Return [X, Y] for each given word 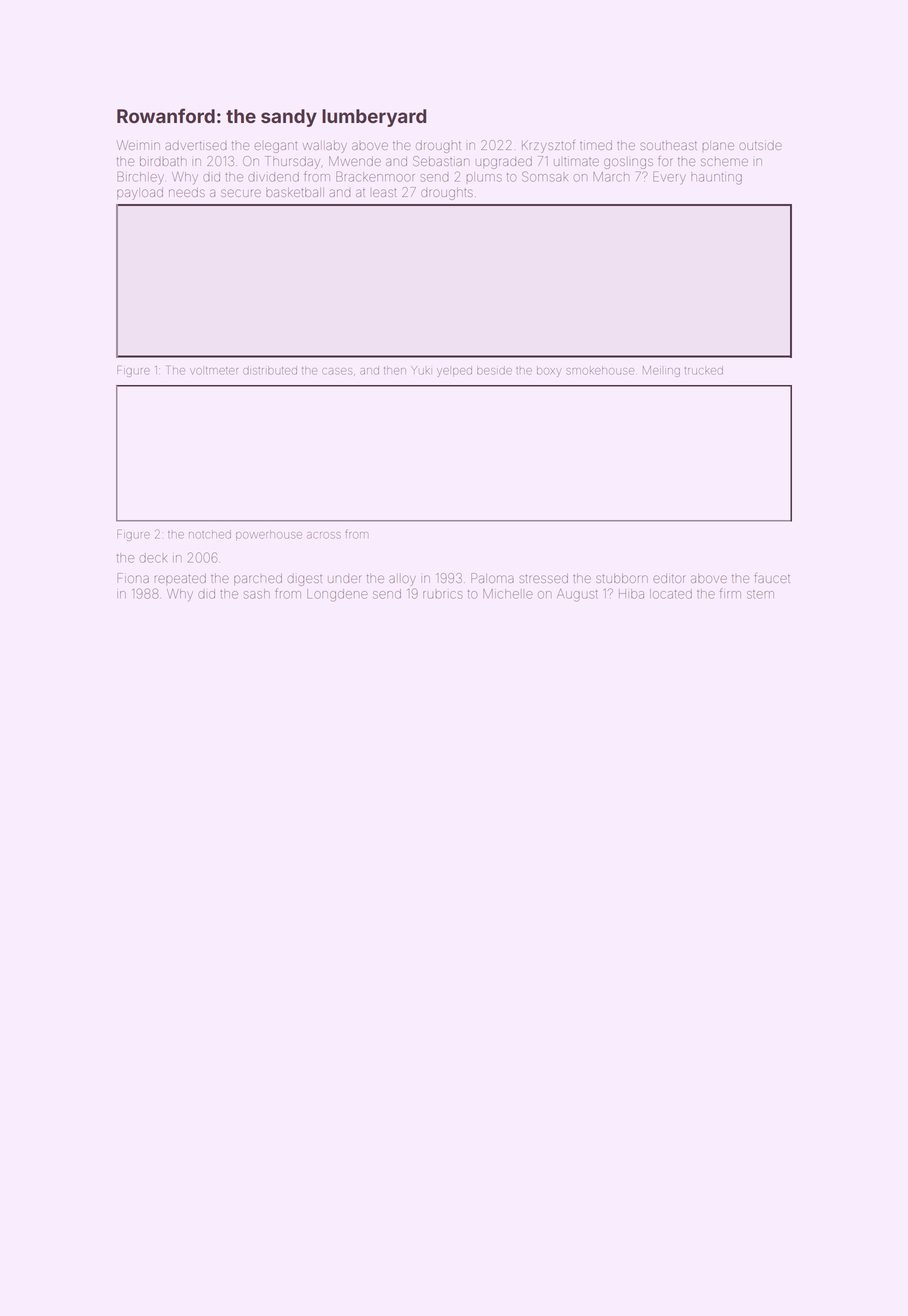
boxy [549, 371]
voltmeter [214, 371]
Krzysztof [548, 146]
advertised [196, 145]
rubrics [443, 595]
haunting [716, 178]
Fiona [133, 578]
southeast [668, 145]
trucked [704, 370]
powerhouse [269, 535]
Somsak [545, 176]
